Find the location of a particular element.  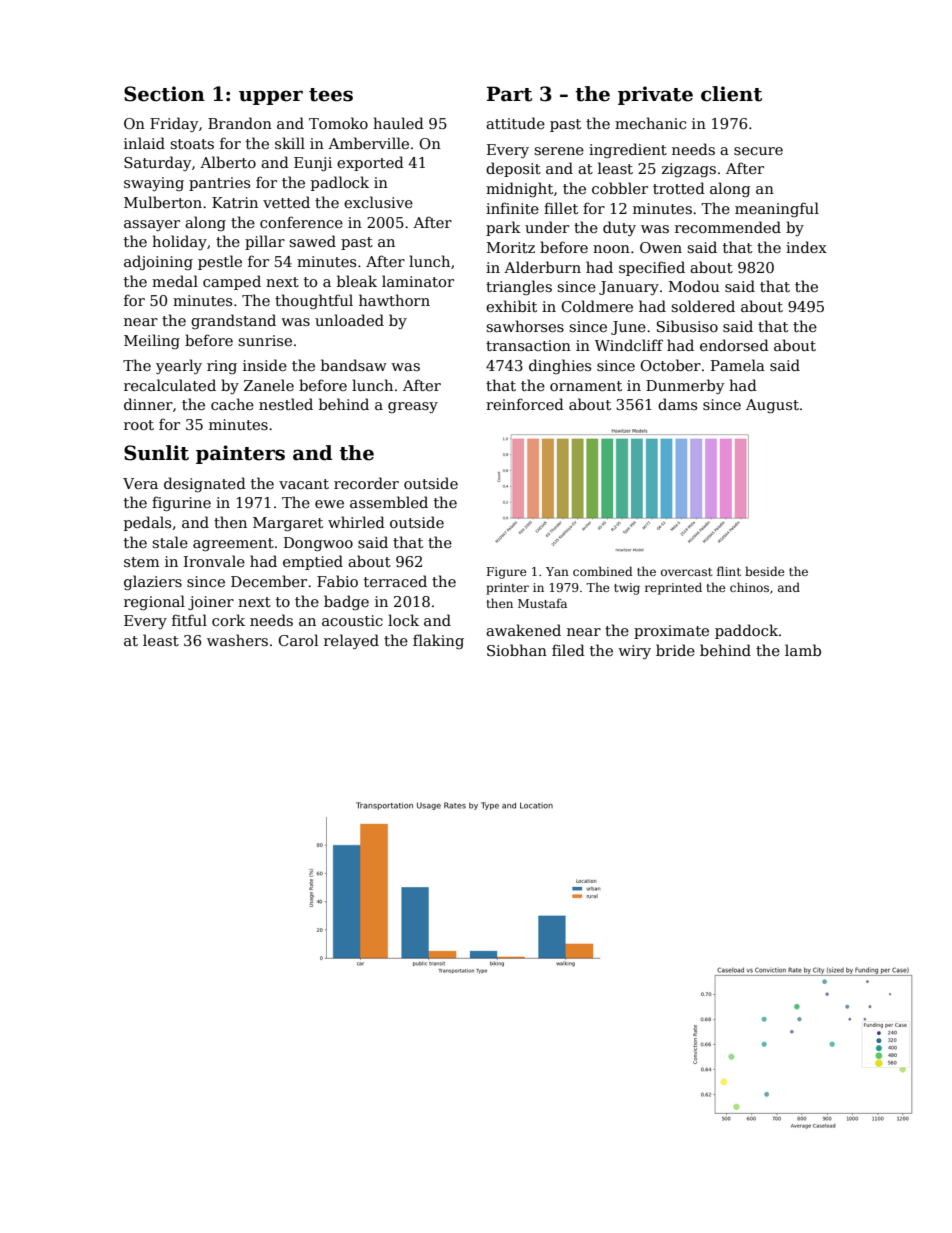

washers is located at coordinates (237, 640).
